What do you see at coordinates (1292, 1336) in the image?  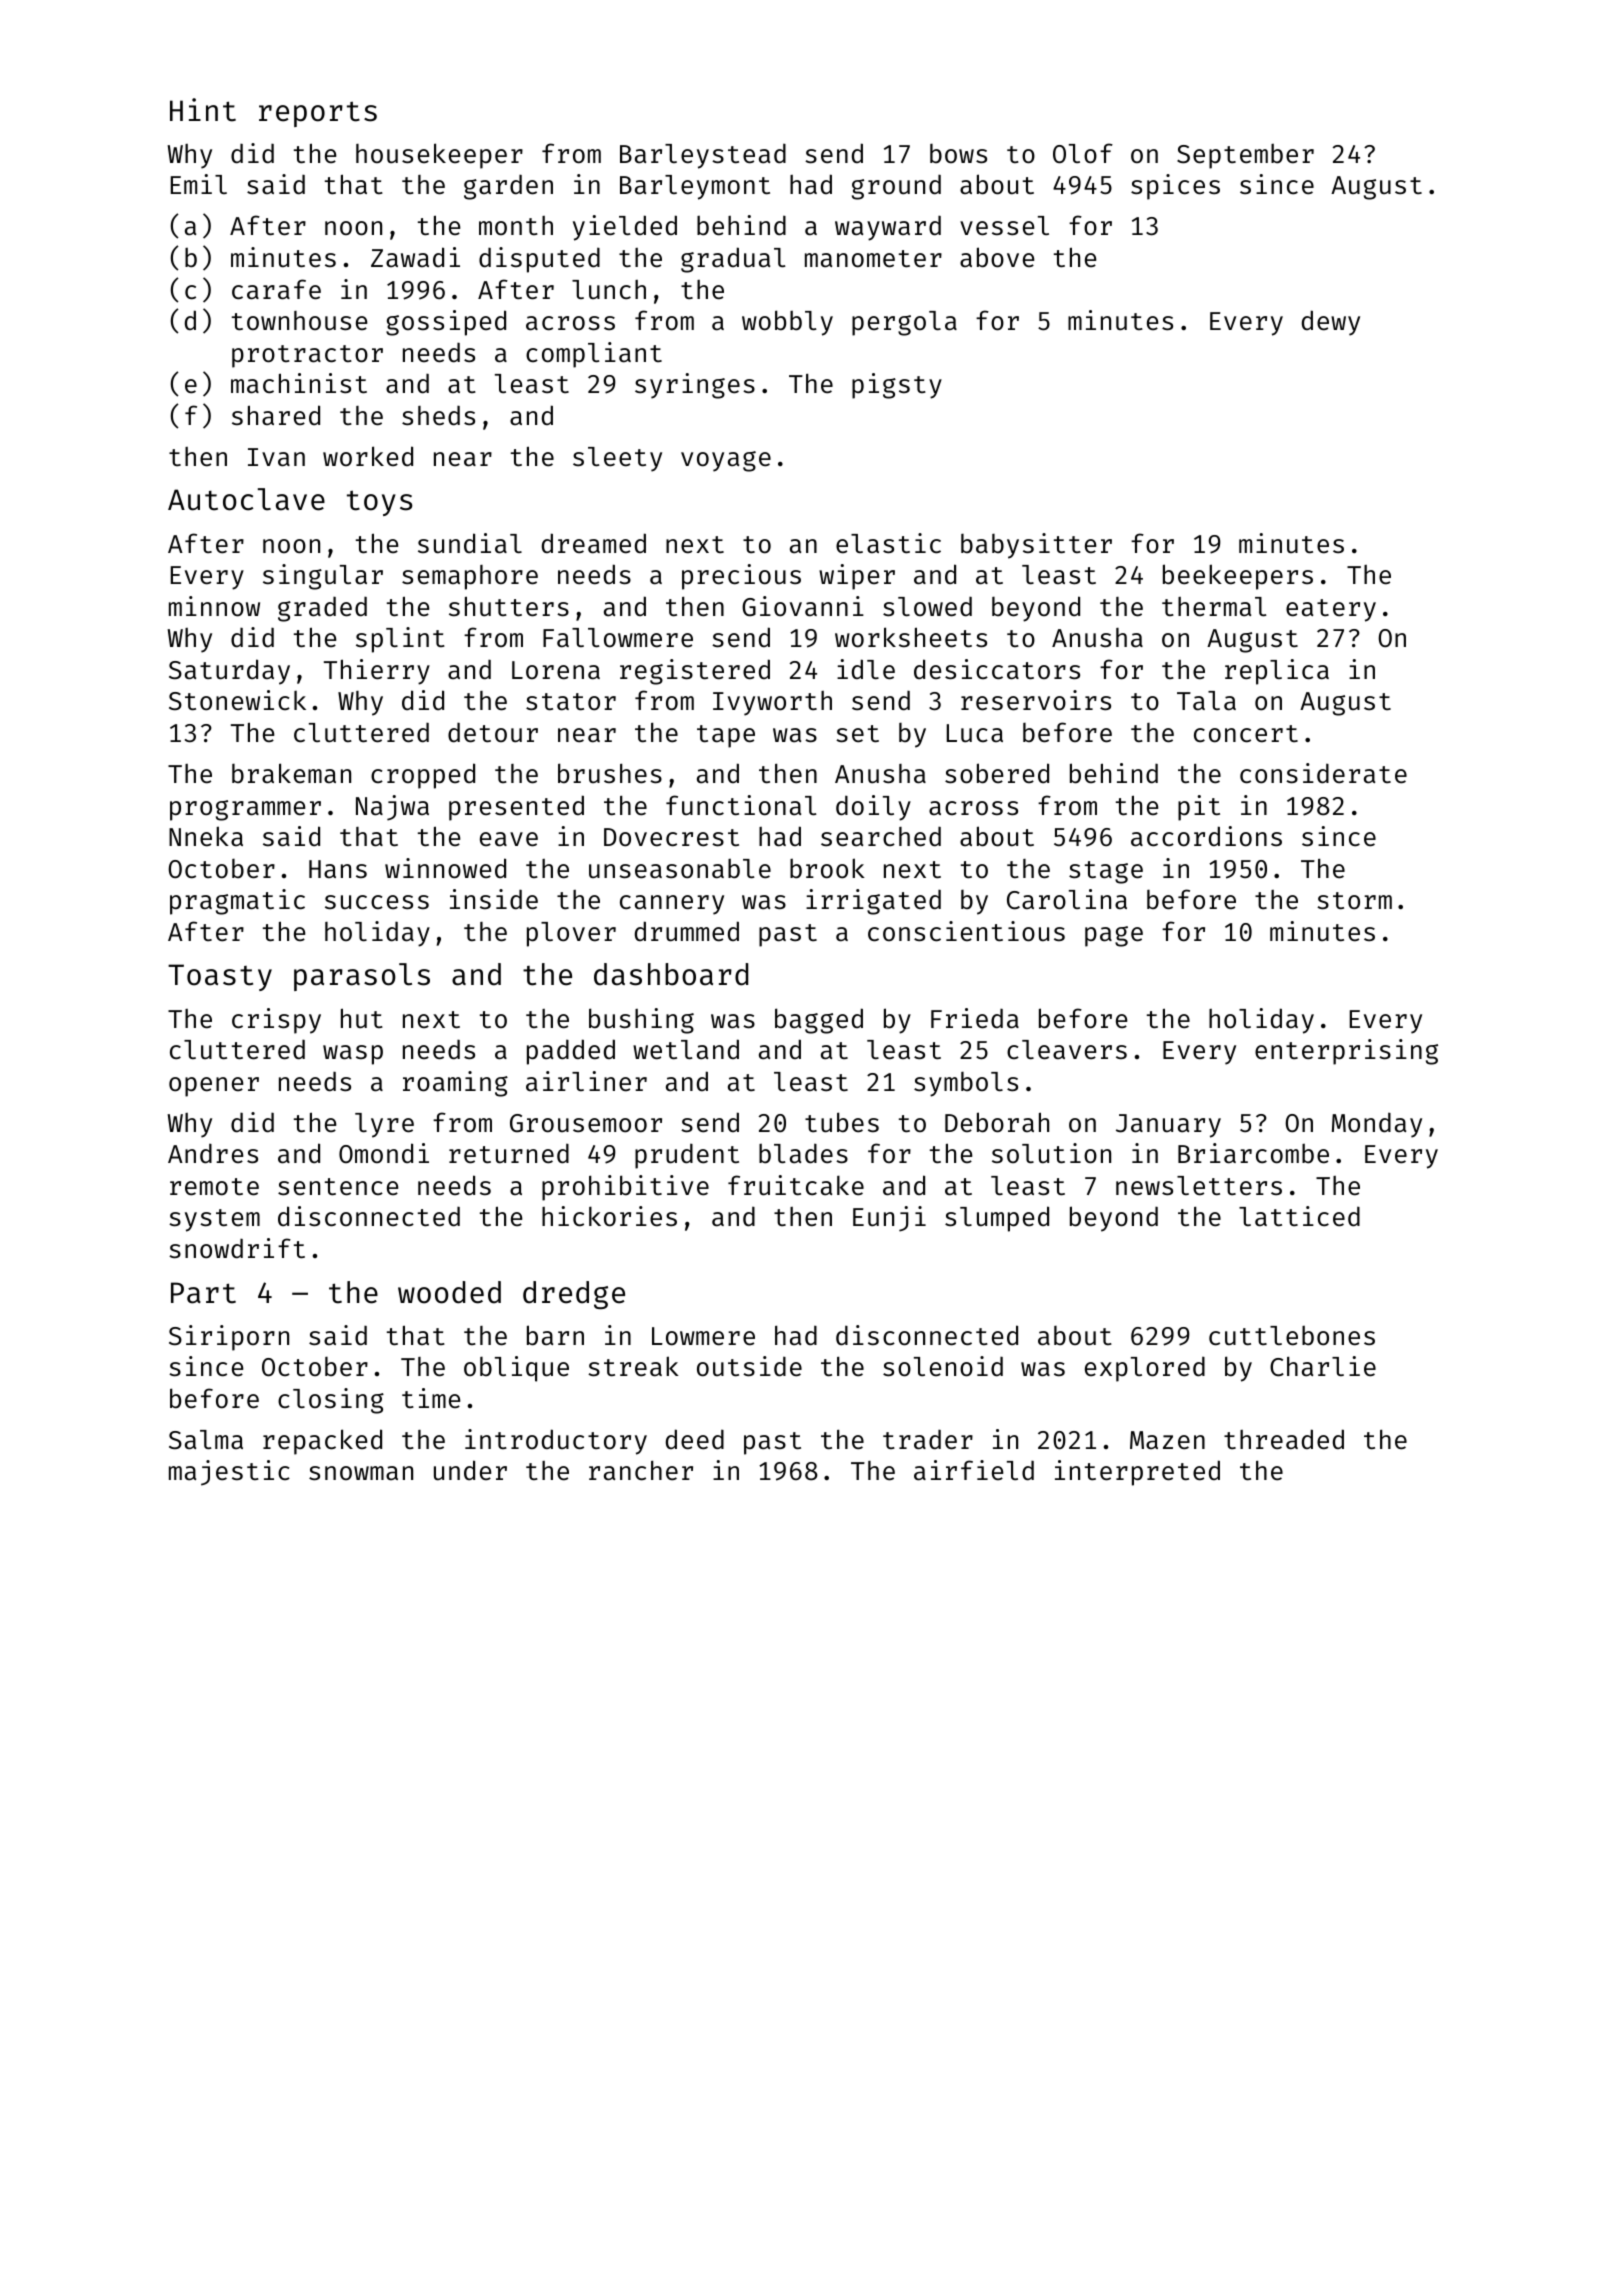 I see `cuttlebones` at bounding box center [1292, 1336].
